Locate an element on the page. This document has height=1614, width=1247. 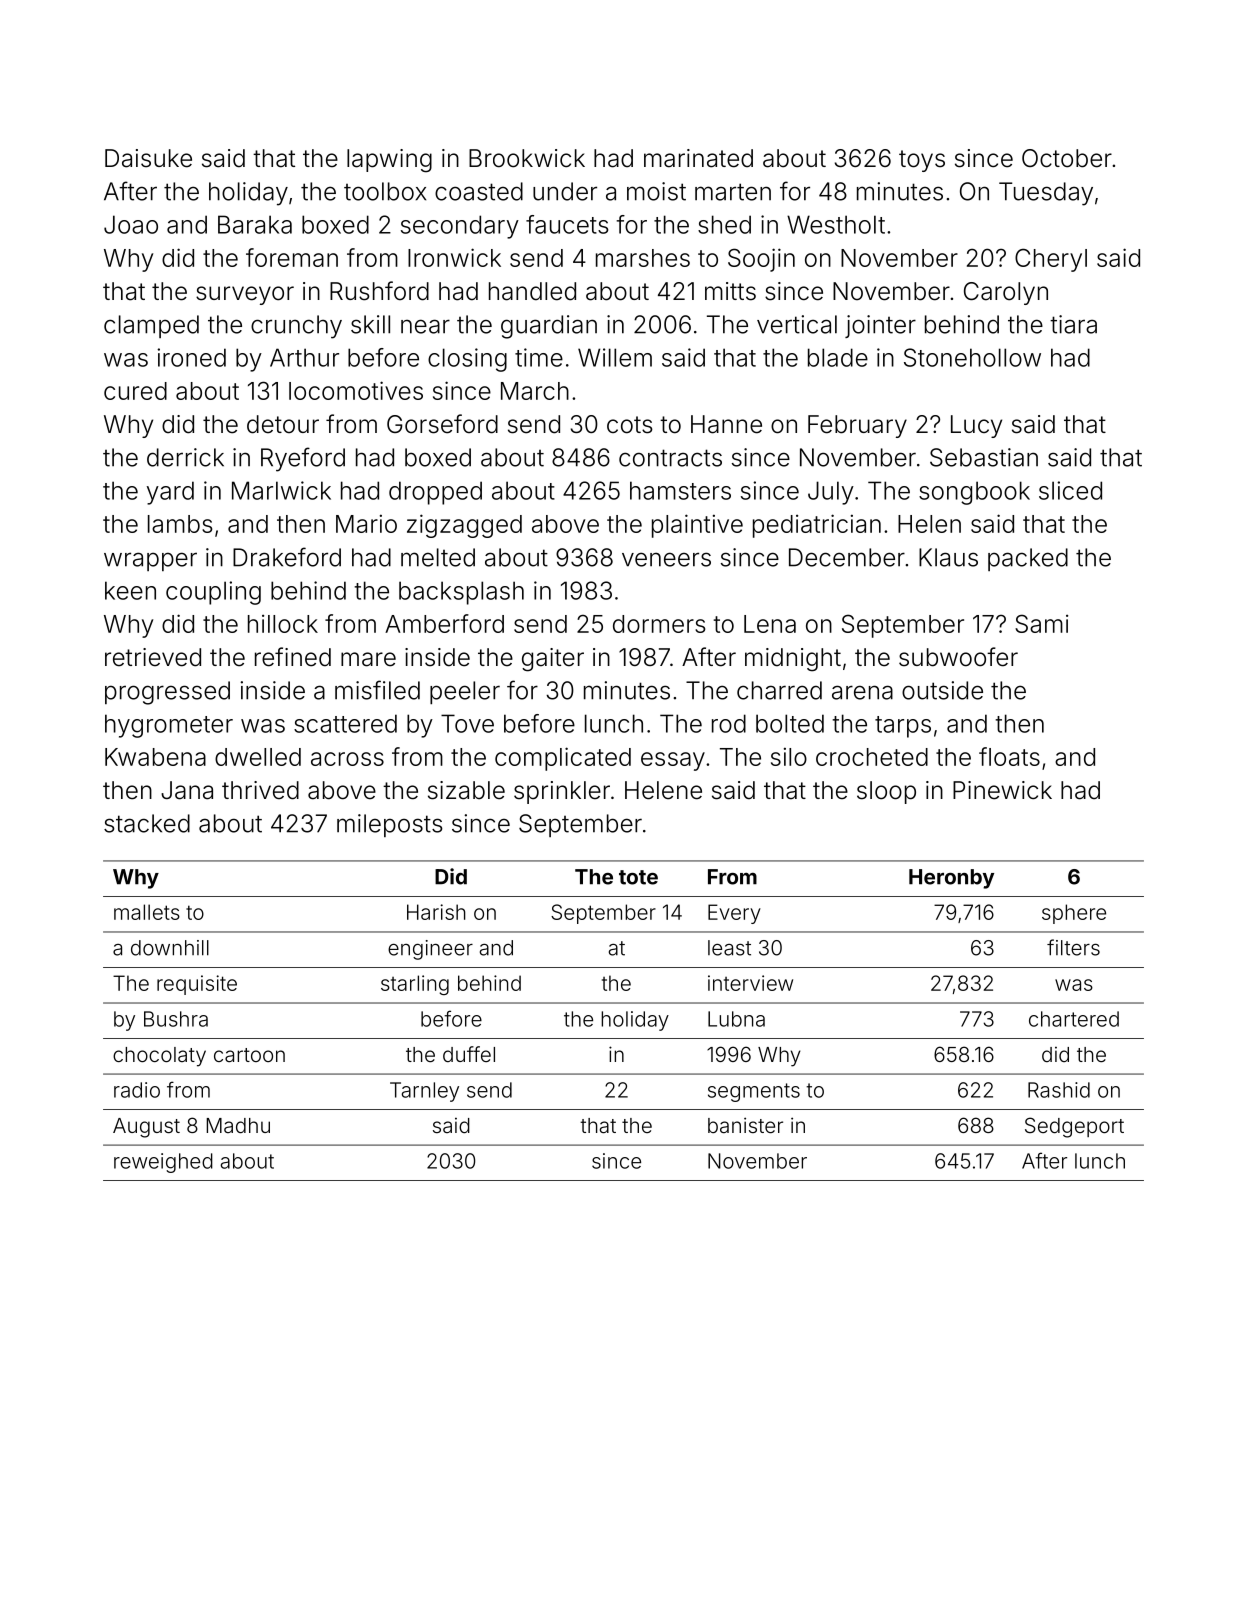
blade is located at coordinates (838, 357).
